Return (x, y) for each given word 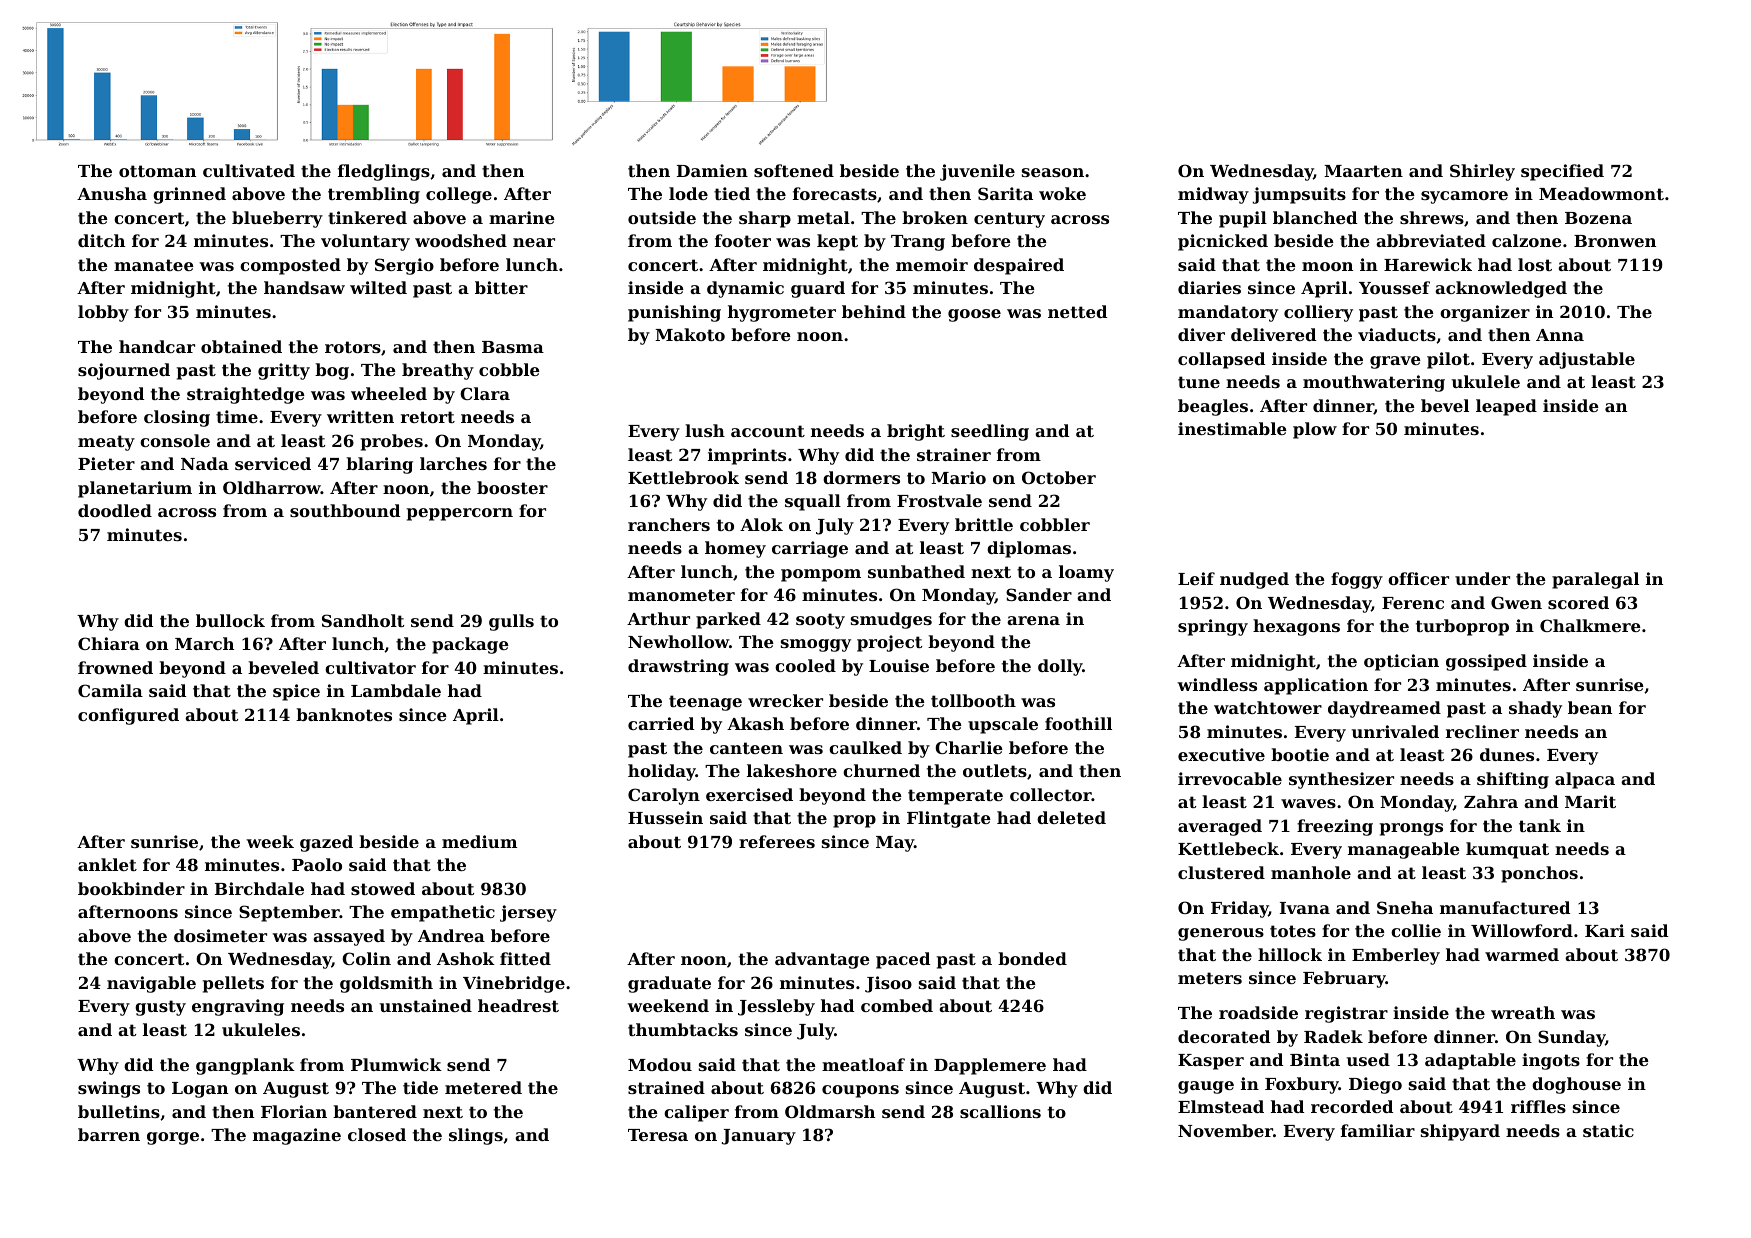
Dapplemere (990, 1066)
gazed (326, 843)
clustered (1221, 872)
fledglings (384, 172)
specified (1562, 172)
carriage (810, 549)
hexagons (1296, 627)
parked (728, 620)
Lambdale (396, 690)
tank (1540, 825)
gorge (173, 1138)
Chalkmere (1590, 625)
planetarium (135, 489)
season (1053, 172)
